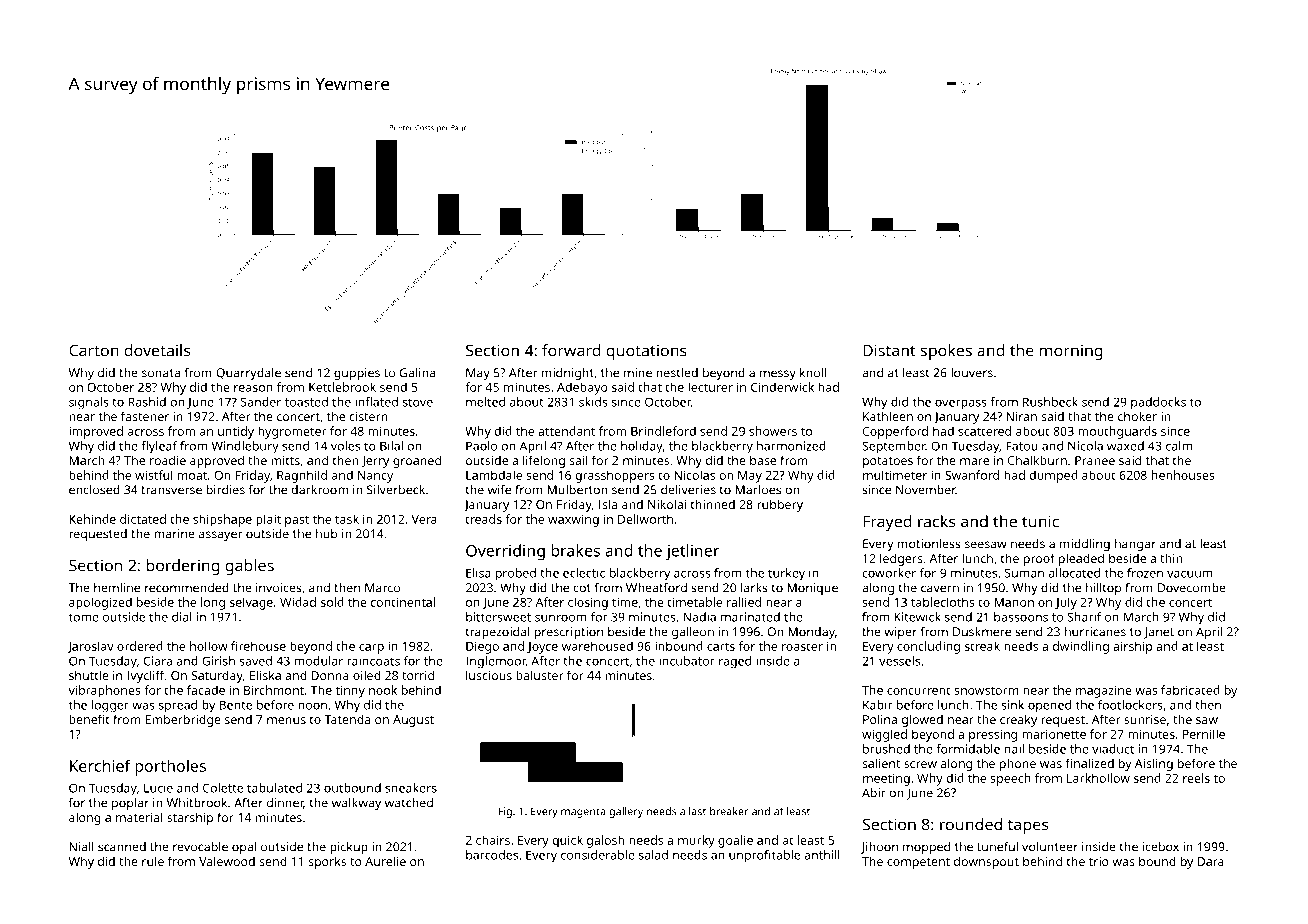 The height and width of the screenshot is (924, 1308). I want to click on gallery, so click(626, 812).
